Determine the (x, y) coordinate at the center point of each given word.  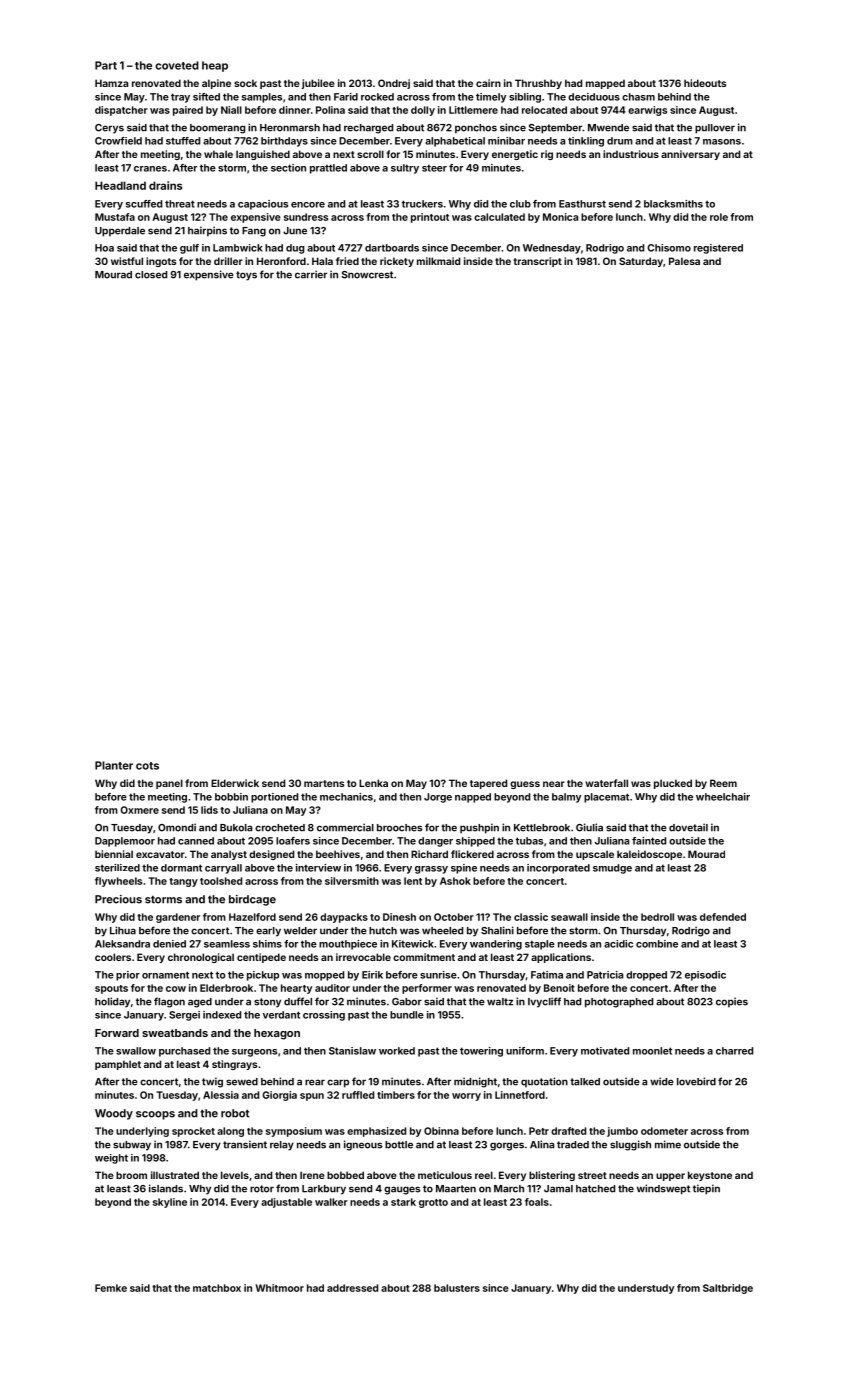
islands (166, 1188)
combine (657, 944)
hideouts (705, 83)
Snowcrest (367, 275)
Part (106, 65)
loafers (293, 841)
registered (718, 249)
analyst (229, 855)
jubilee (318, 84)
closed (151, 275)
